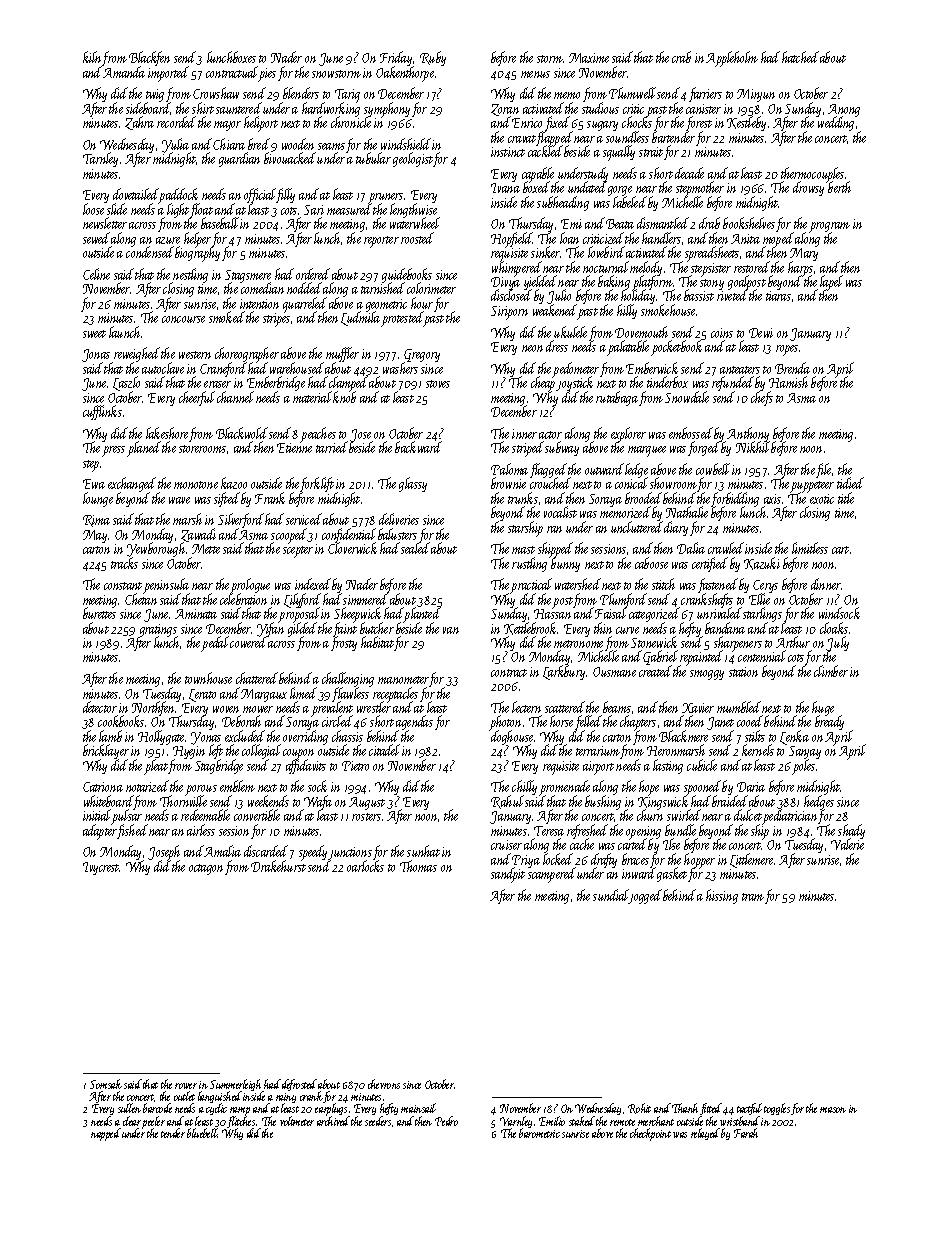  I want to click on Lerato, so click(202, 695).
